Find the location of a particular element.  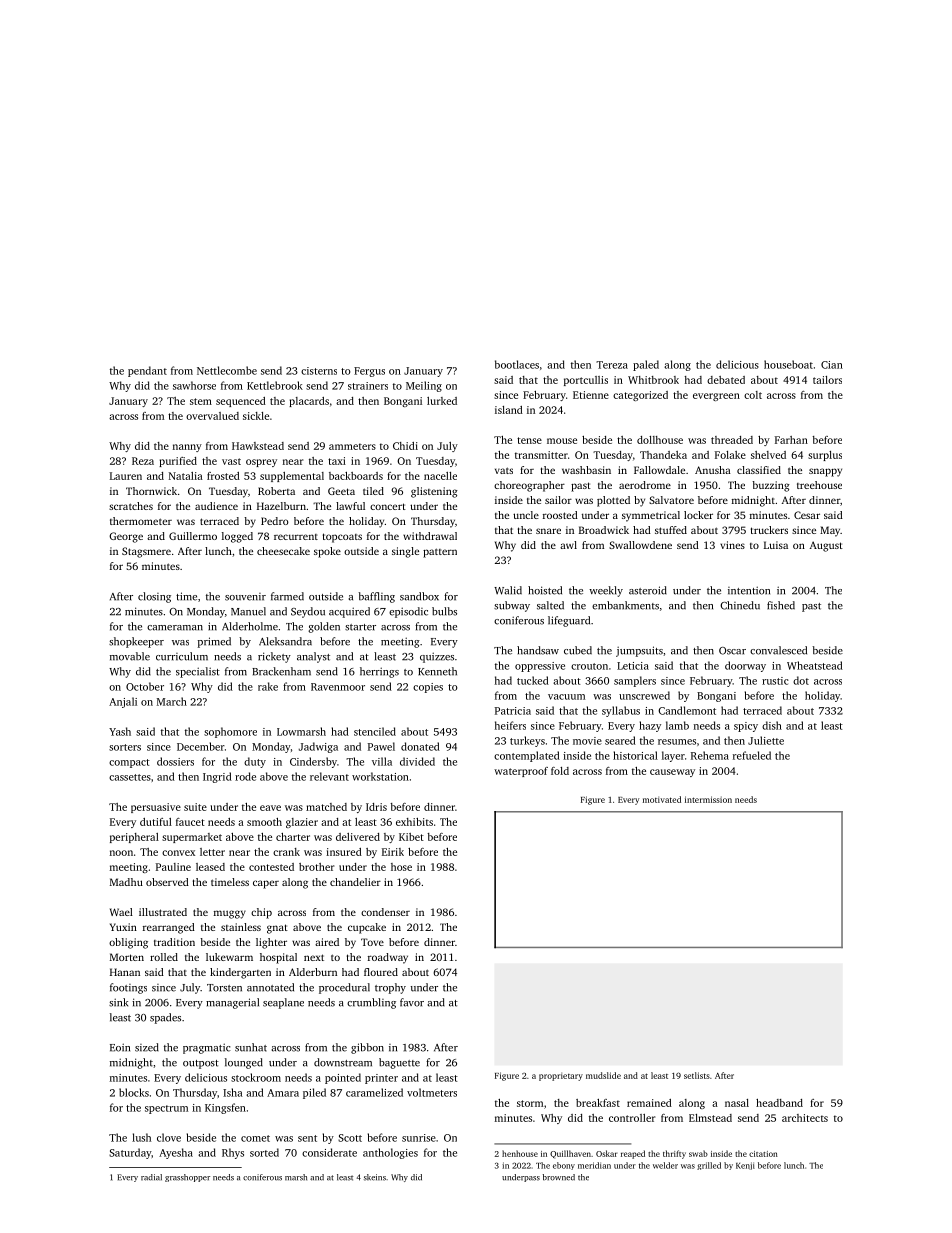

Fergus is located at coordinates (369, 372).
